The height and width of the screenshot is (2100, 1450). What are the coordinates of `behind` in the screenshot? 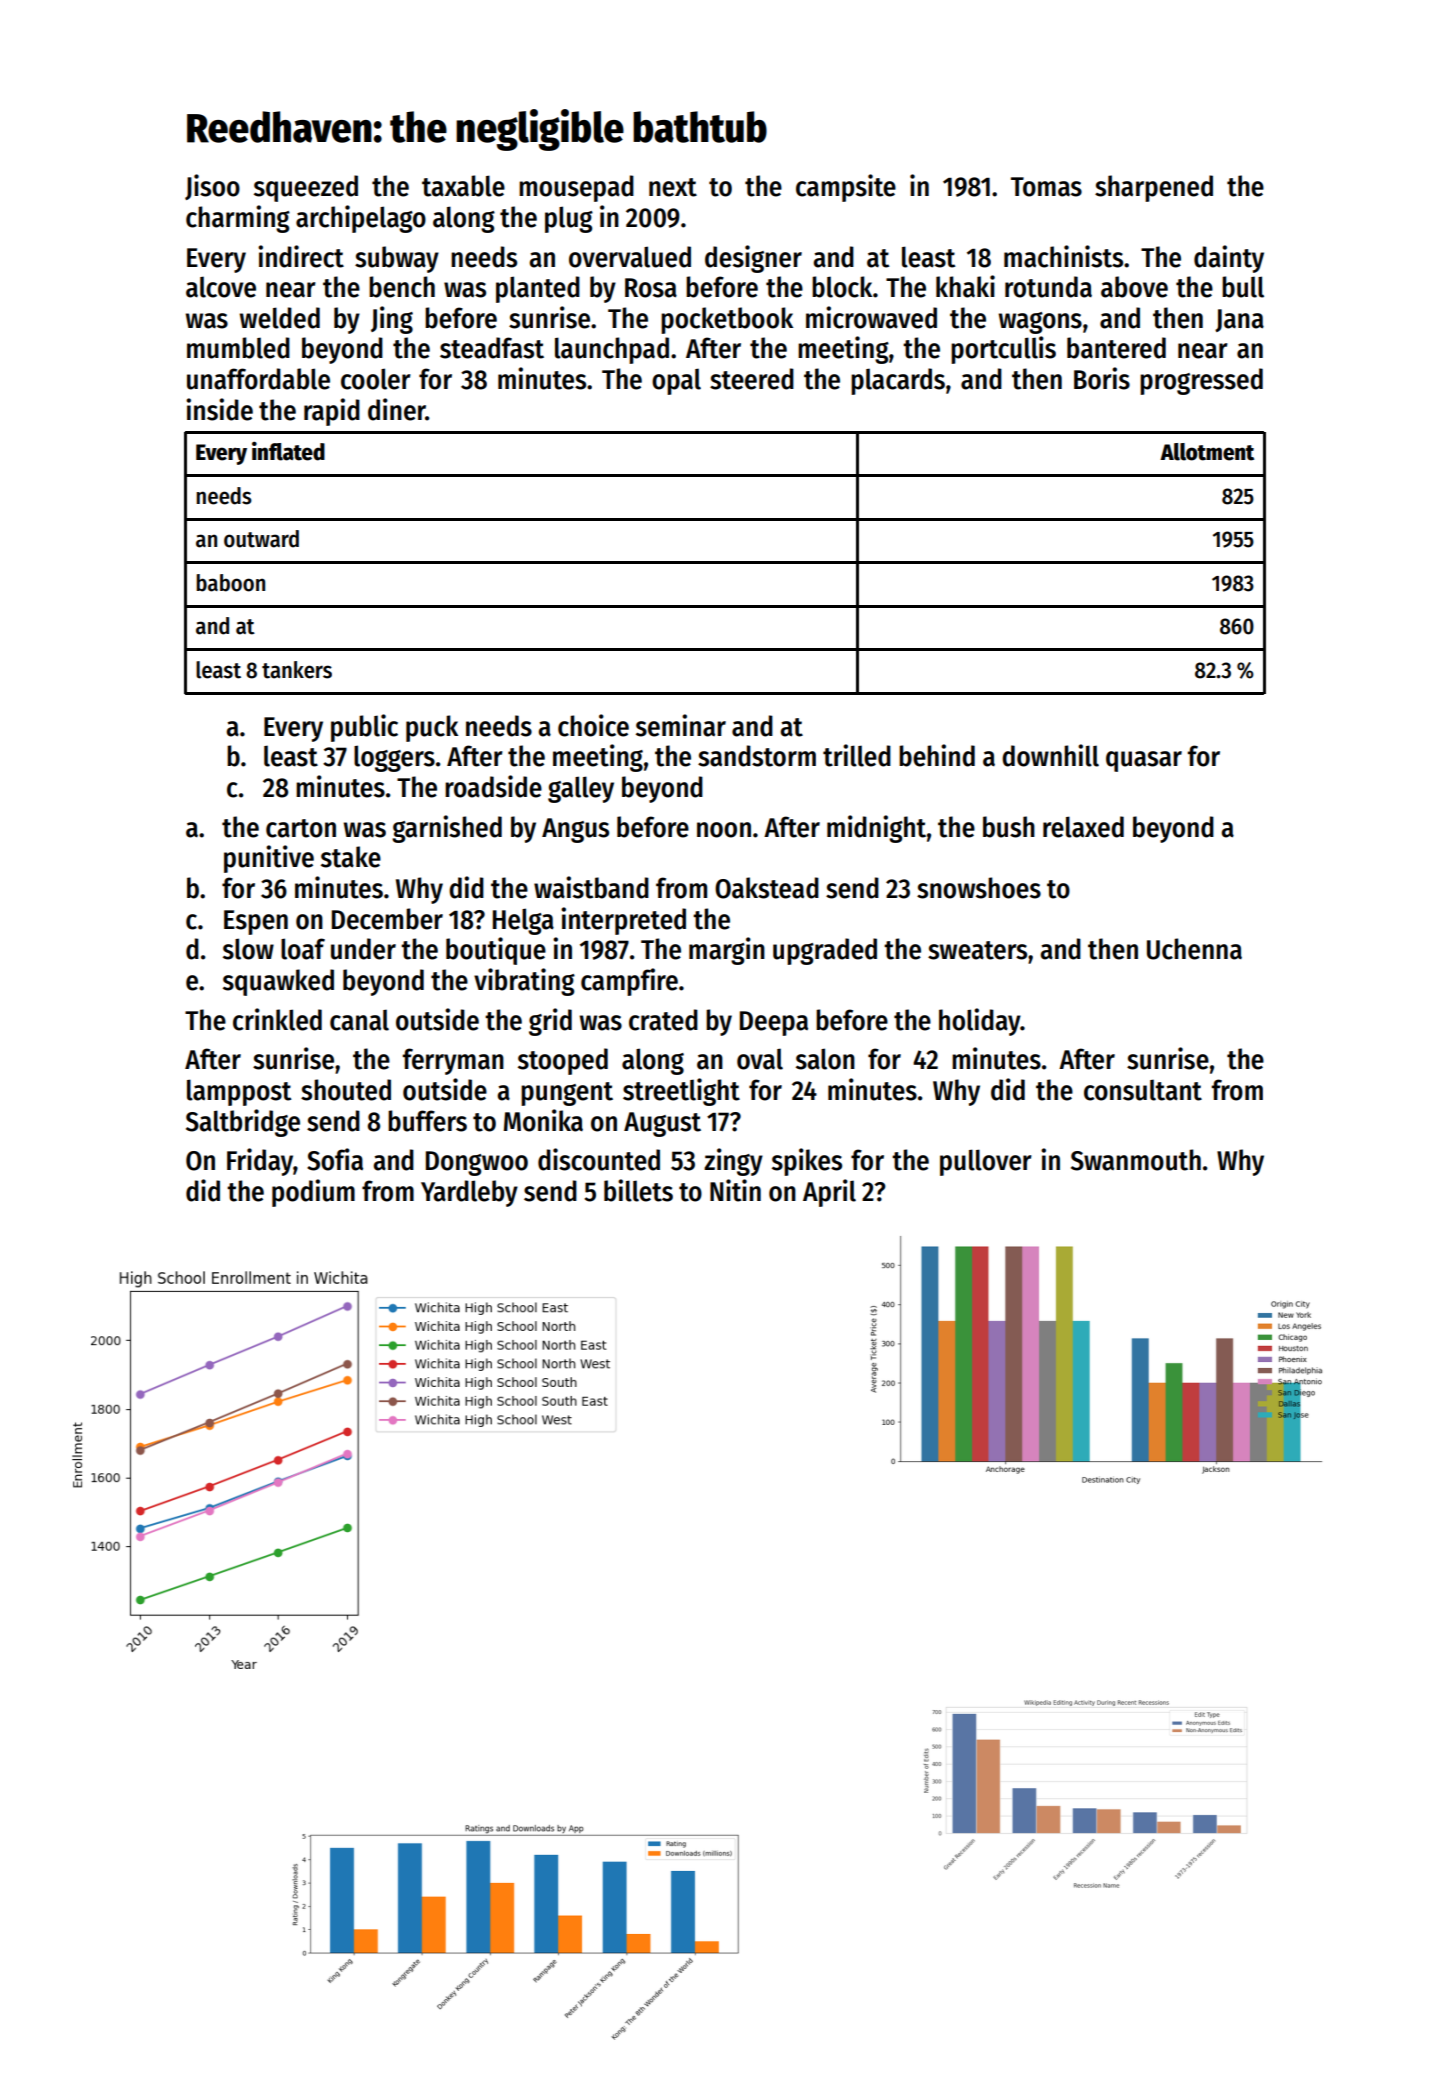 It's located at (937, 755).
